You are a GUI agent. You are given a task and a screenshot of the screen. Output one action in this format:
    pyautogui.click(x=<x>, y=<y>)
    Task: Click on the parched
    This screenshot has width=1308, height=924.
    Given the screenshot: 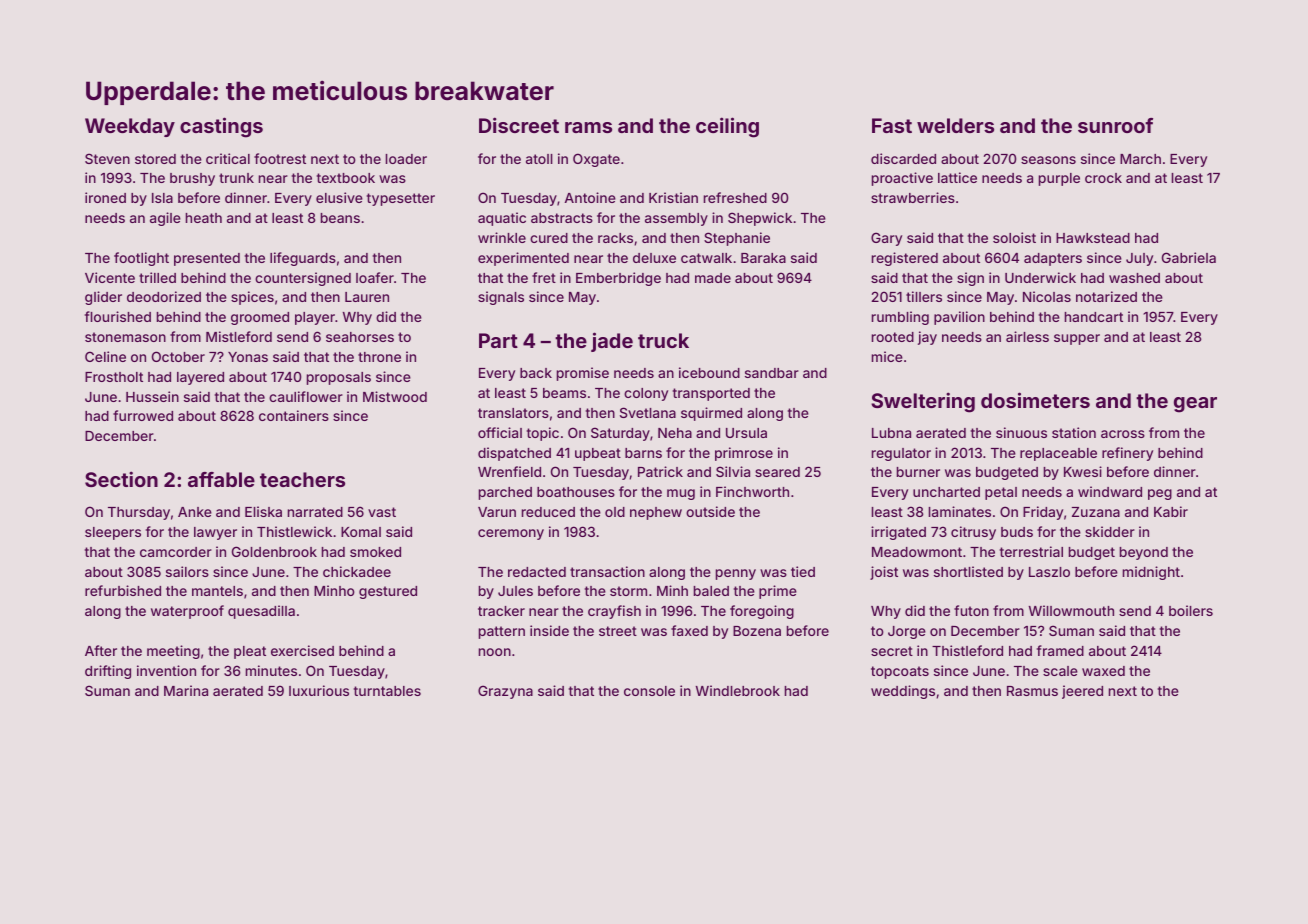 What is the action you would take?
    pyautogui.click(x=505, y=493)
